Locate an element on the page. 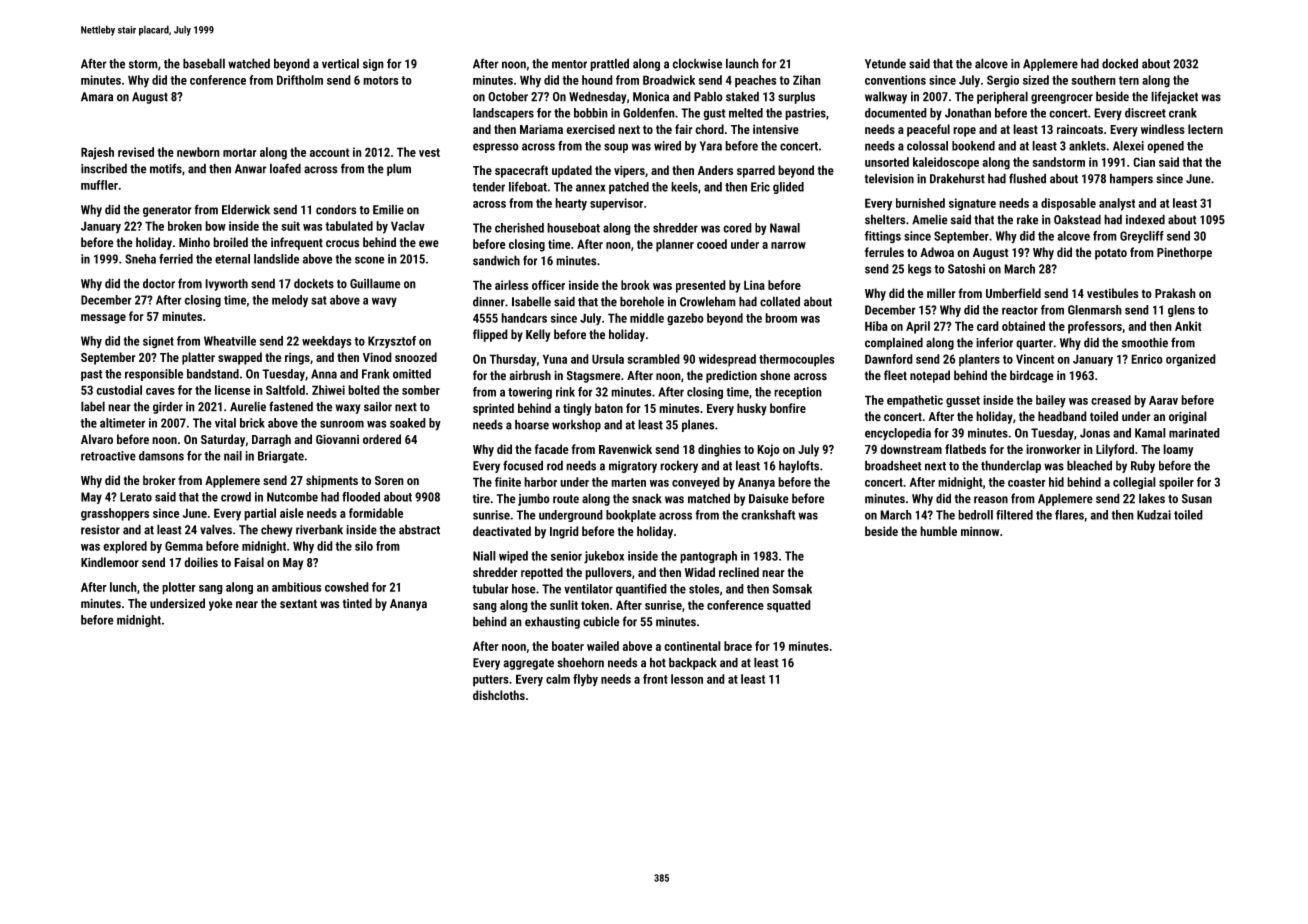 This document has height=924, width=1308. Amara is located at coordinates (97, 97).
